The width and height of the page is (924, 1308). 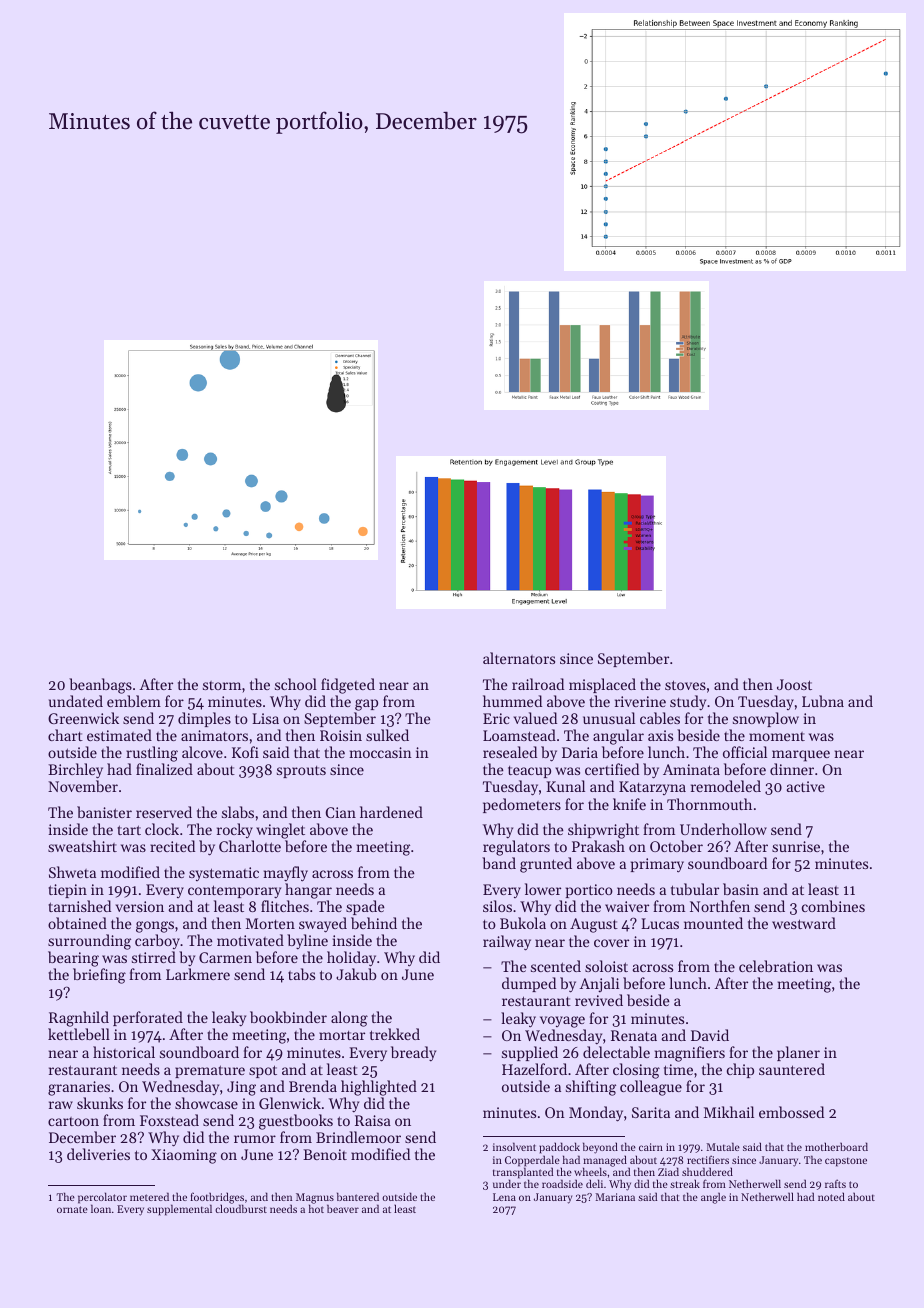 I want to click on pedometers, so click(x=522, y=805).
